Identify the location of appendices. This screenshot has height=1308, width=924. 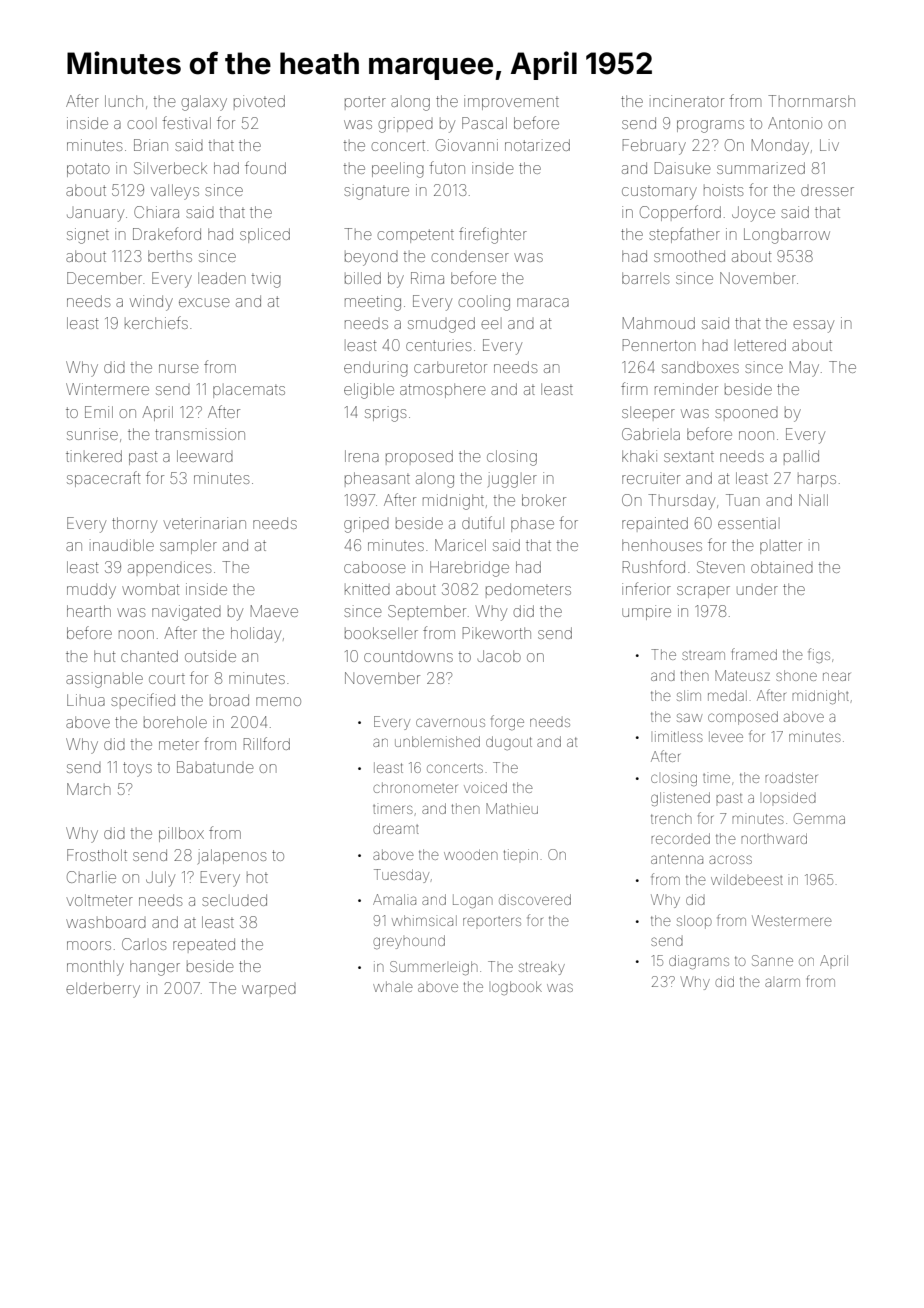
(169, 568).
